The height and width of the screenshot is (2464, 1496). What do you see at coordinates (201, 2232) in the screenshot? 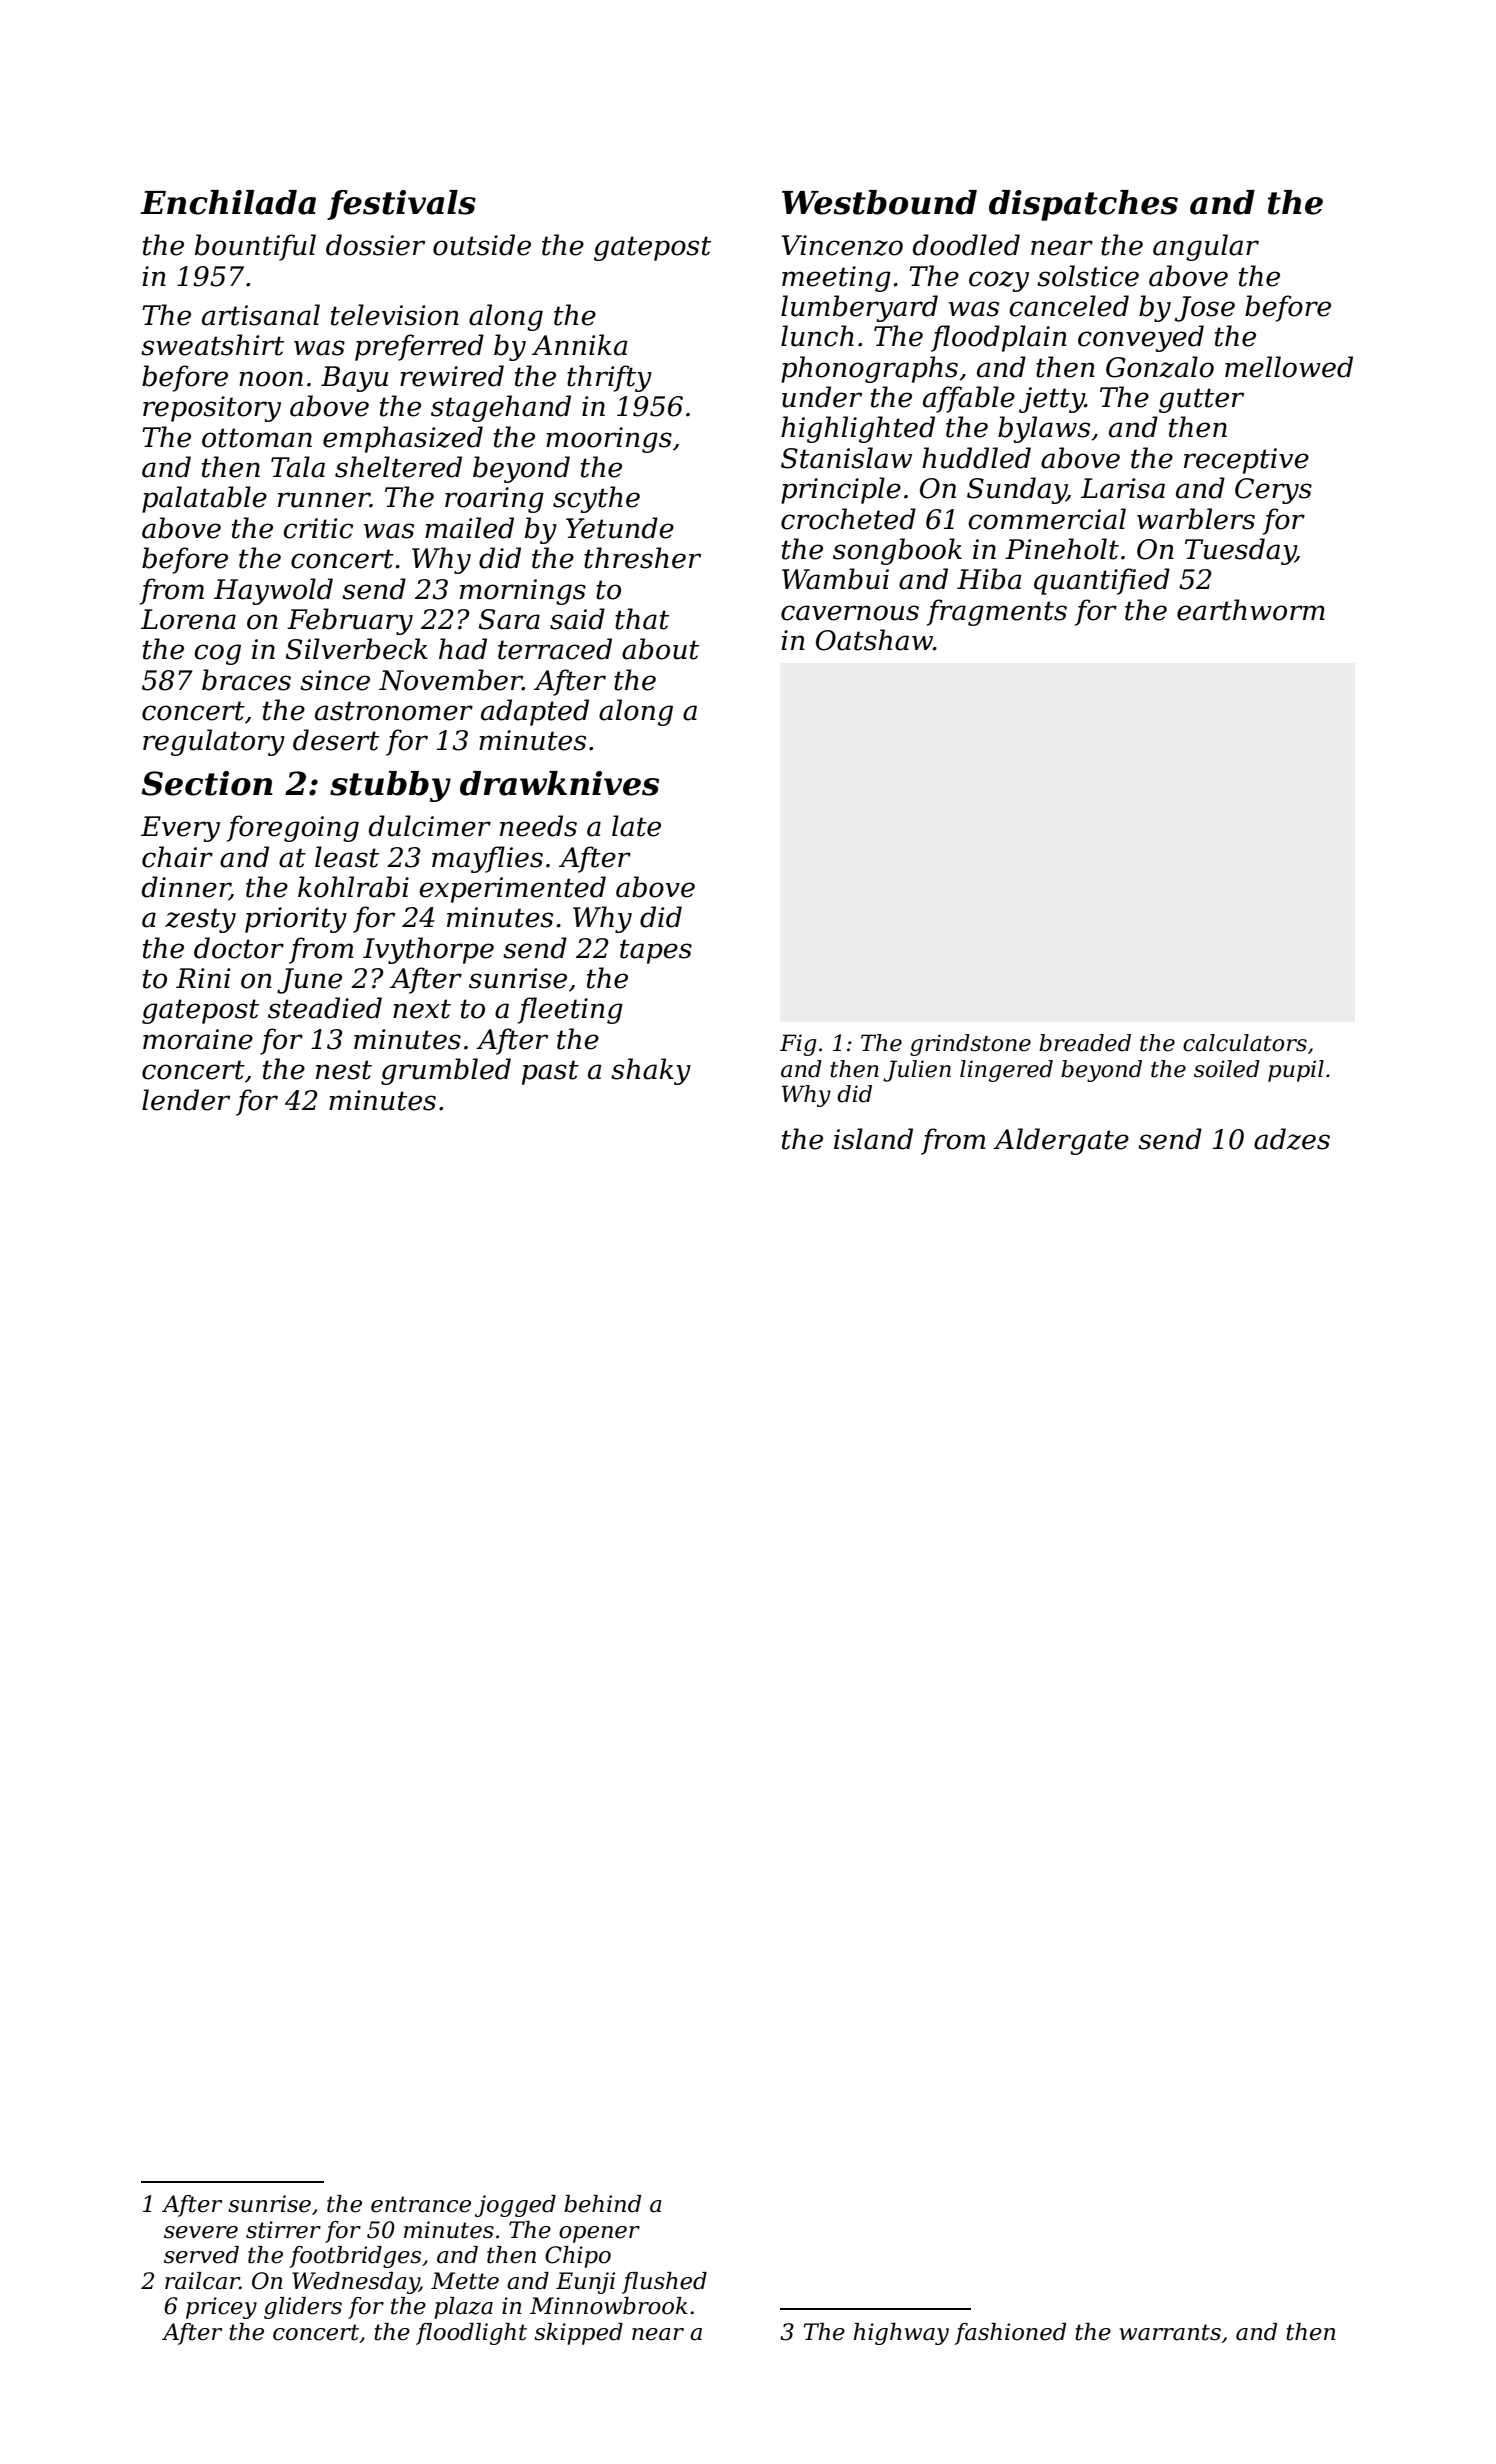
I see `severe` at bounding box center [201, 2232].
